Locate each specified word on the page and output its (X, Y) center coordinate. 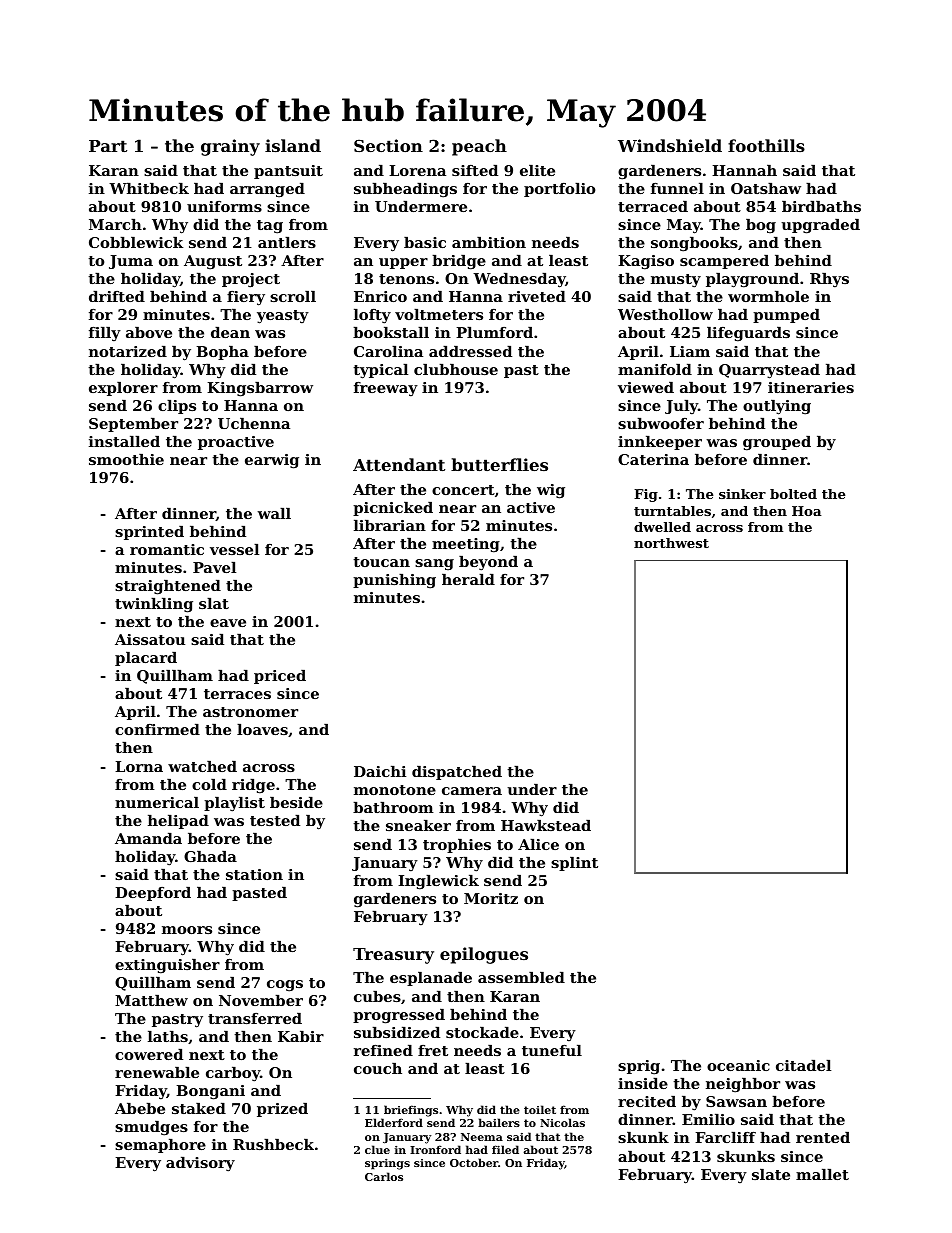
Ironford (435, 1149)
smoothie (126, 459)
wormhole (768, 296)
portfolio (559, 190)
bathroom (393, 807)
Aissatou (150, 639)
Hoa (806, 511)
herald (468, 579)
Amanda (148, 838)
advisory (200, 1164)
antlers (287, 242)
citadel (803, 1065)
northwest (671, 543)
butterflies (499, 464)
